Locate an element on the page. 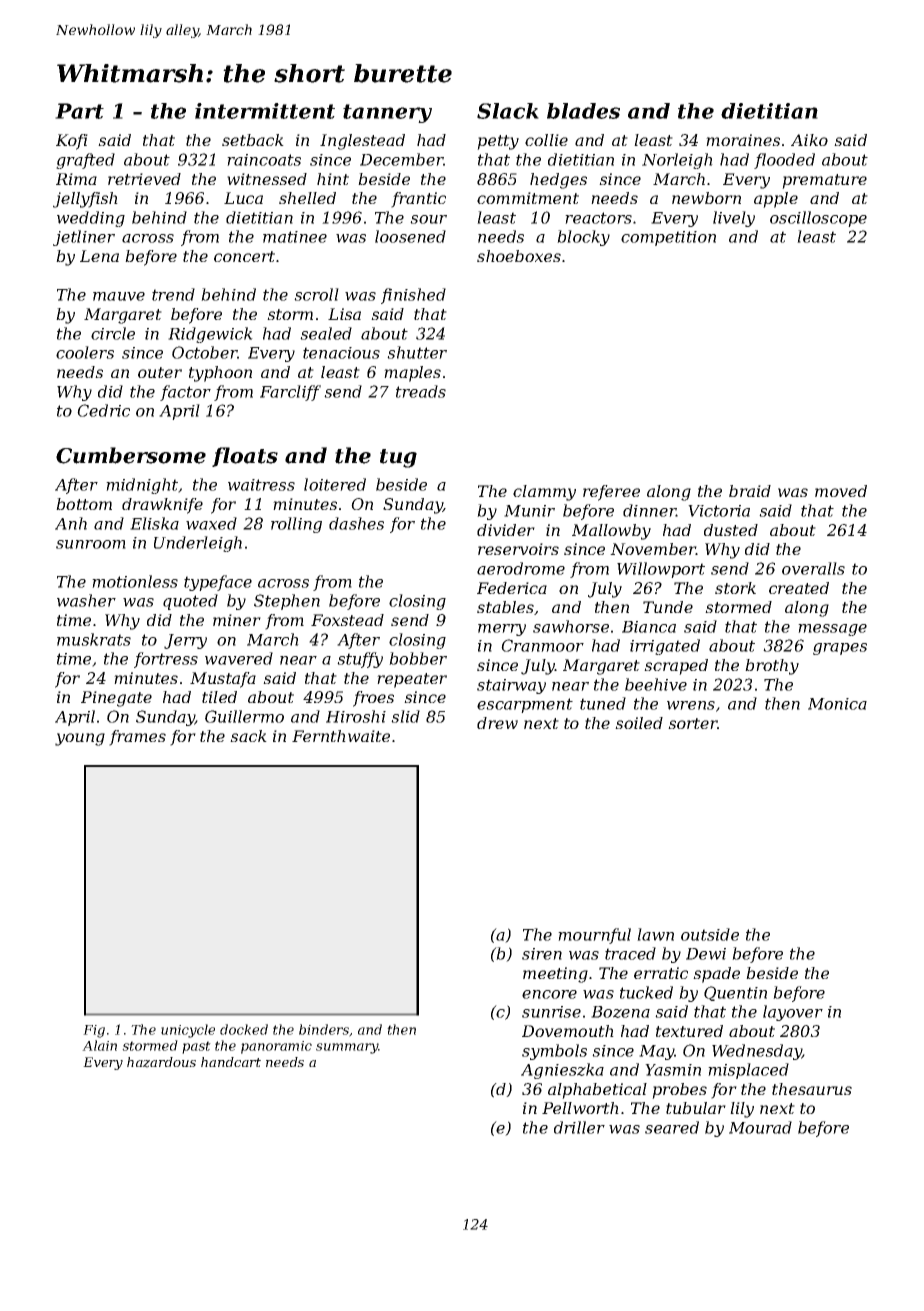 This page has height=1311, width=924. Part is located at coordinates (79, 111).
